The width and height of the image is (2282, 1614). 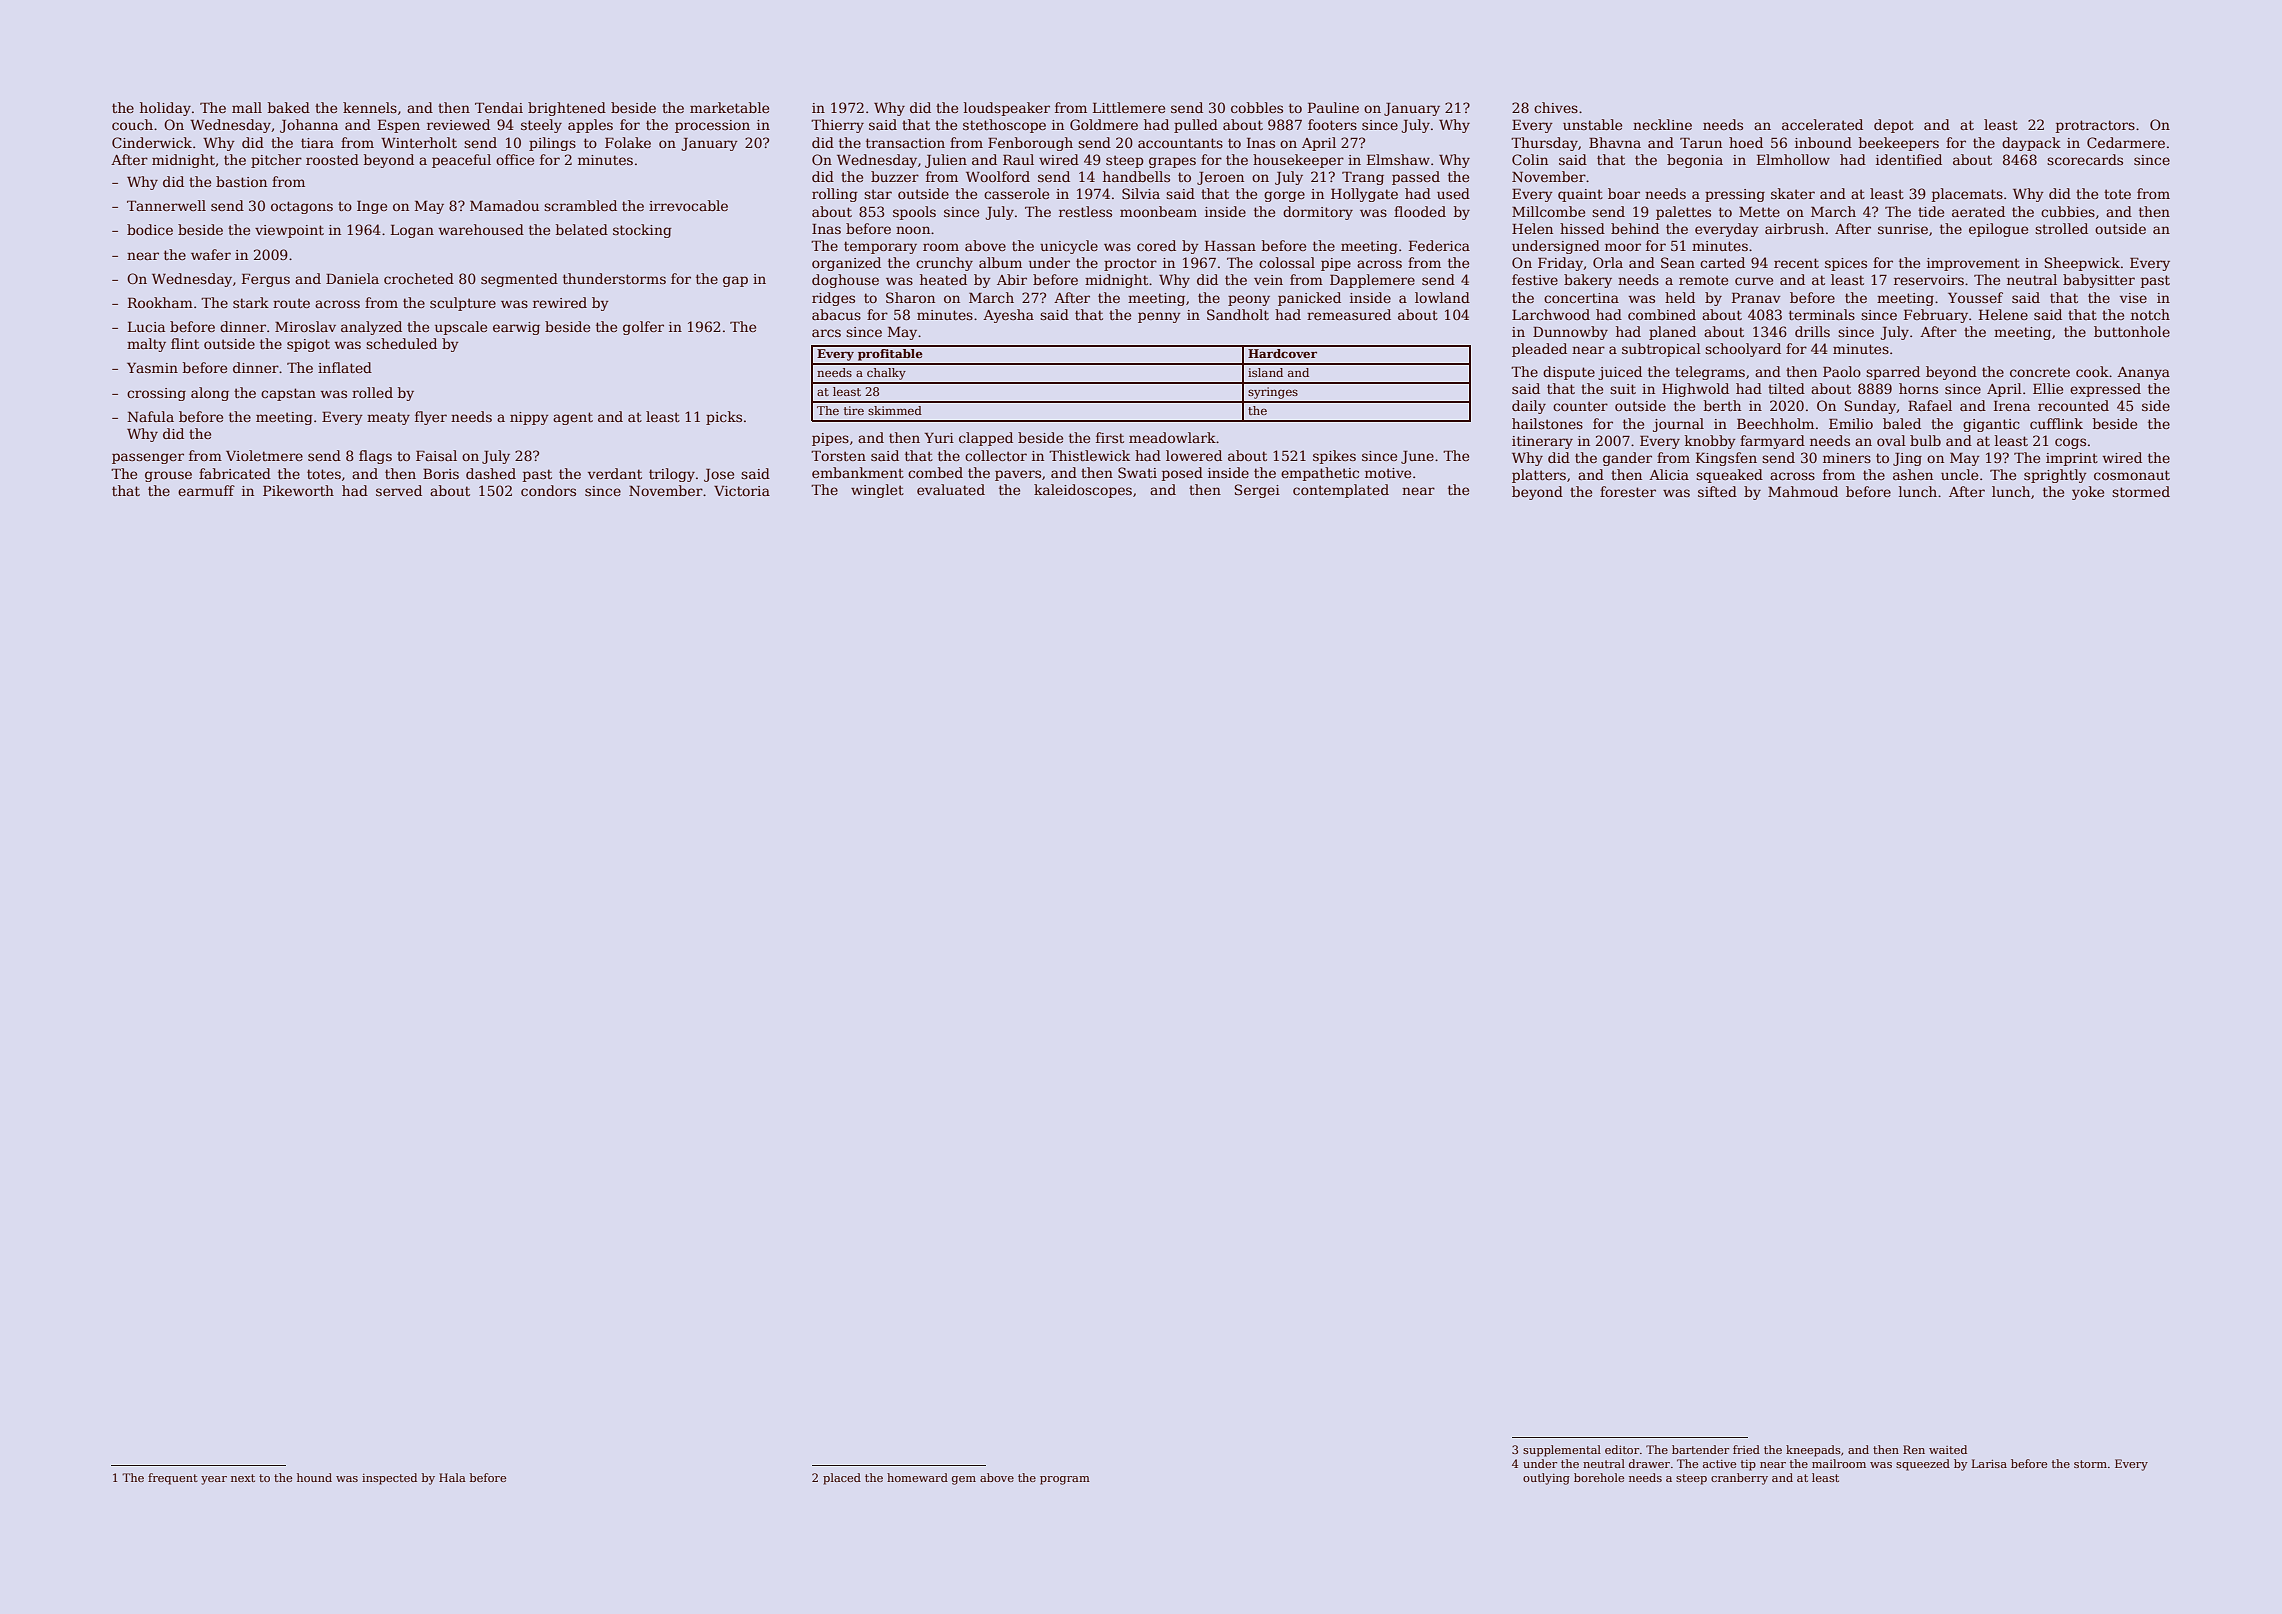 I want to click on holiday, so click(x=165, y=109).
